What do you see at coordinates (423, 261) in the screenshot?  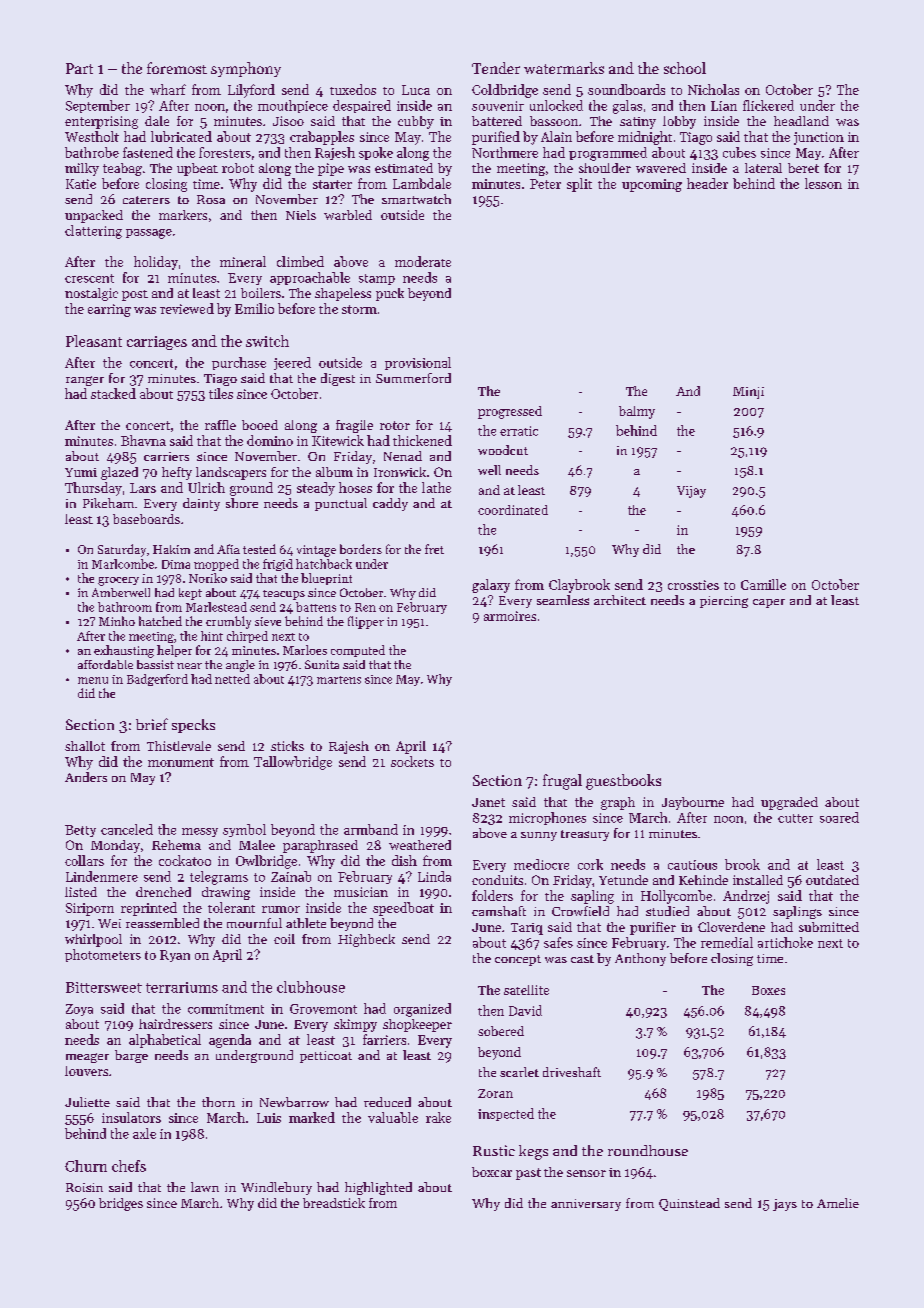 I see `moderate` at bounding box center [423, 261].
